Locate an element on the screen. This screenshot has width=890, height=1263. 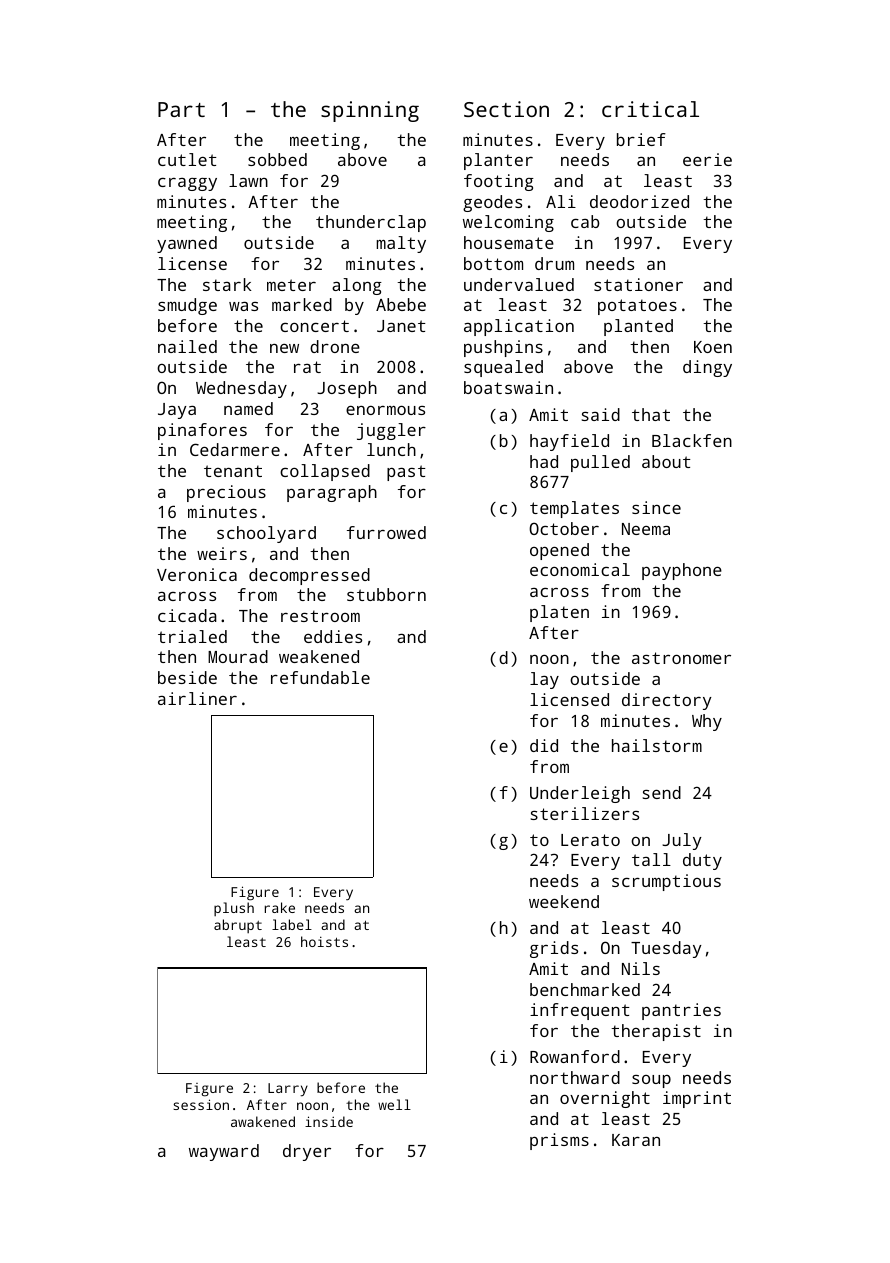
Part is located at coordinates (181, 109).
